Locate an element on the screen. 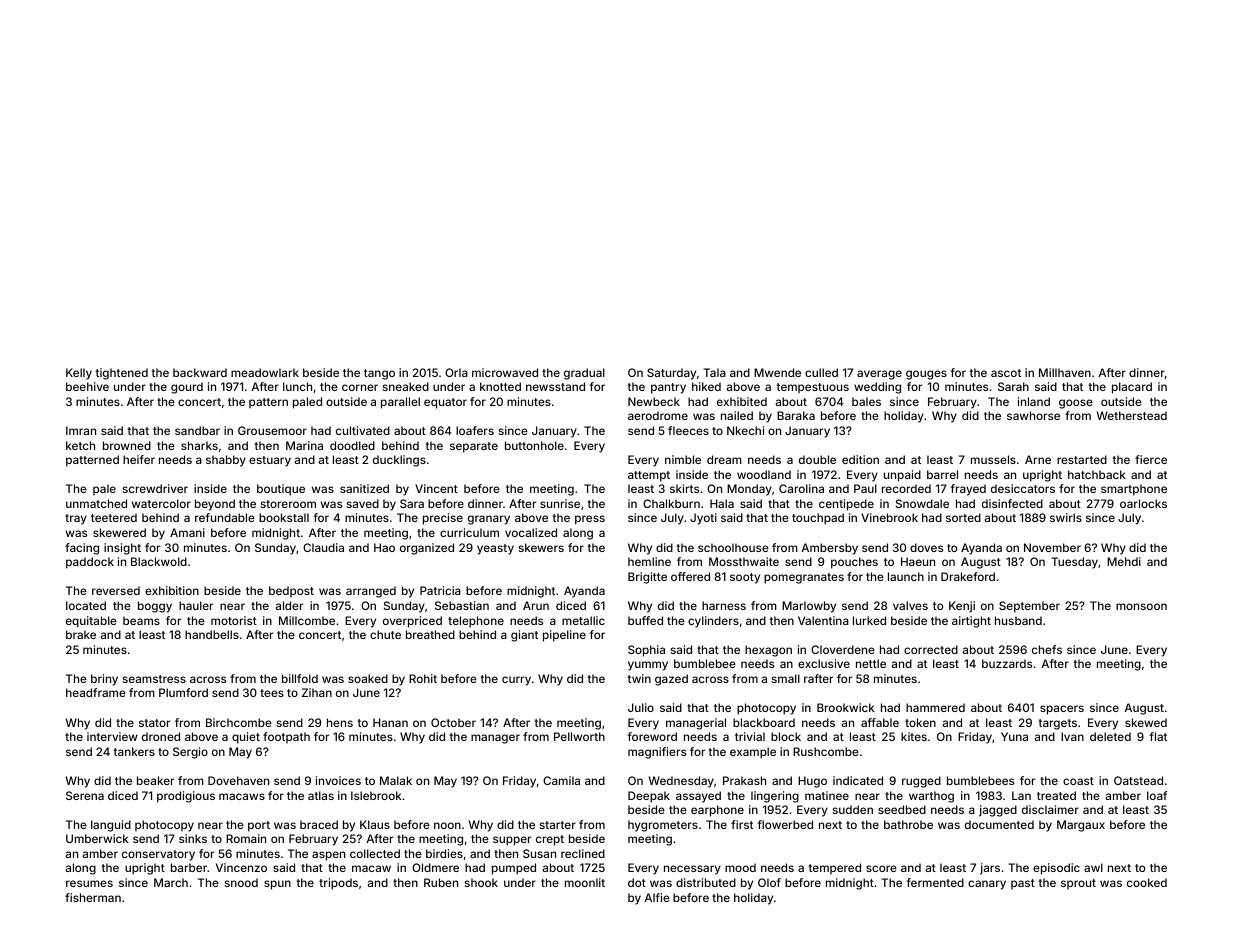 The height and width of the screenshot is (952, 1233). beyond is located at coordinates (215, 505).
